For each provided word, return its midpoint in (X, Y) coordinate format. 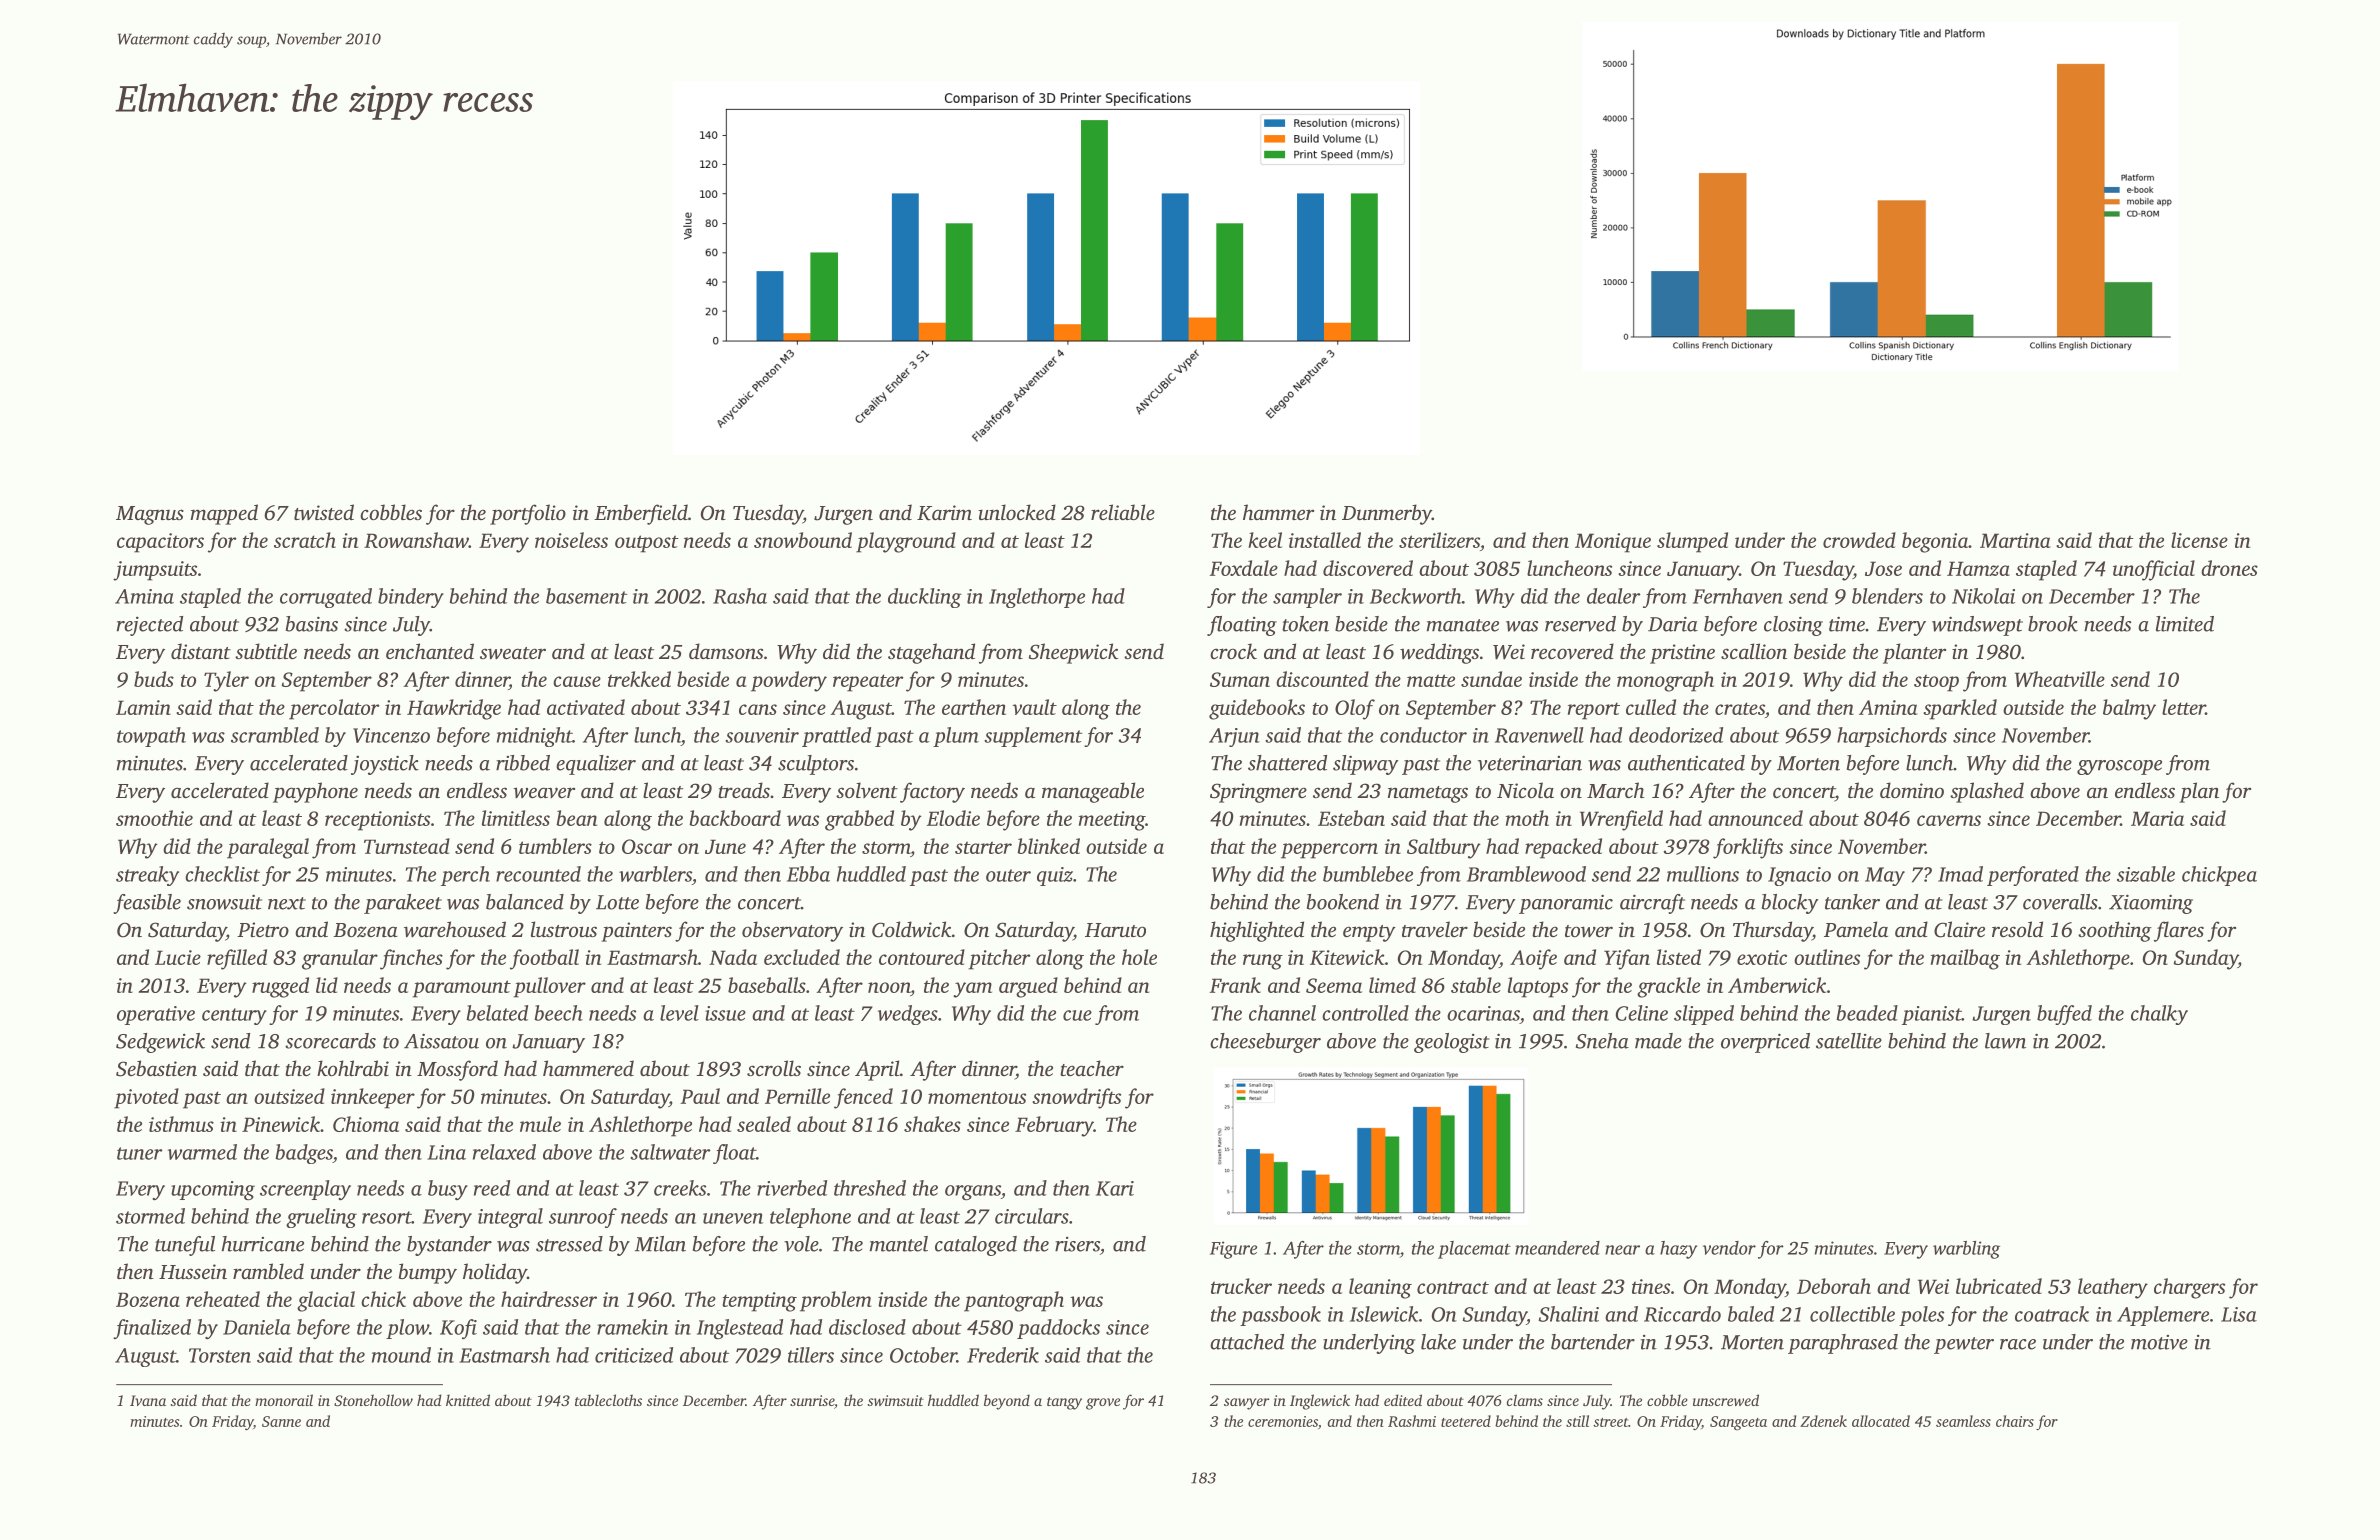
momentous (977, 1097)
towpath (151, 737)
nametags (1428, 794)
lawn (2005, 1041)
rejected (150, 626)
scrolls (774, 1068)
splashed (1987, 792)
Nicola (1525, 790)
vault (1034, 707)
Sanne (281, 1421)
